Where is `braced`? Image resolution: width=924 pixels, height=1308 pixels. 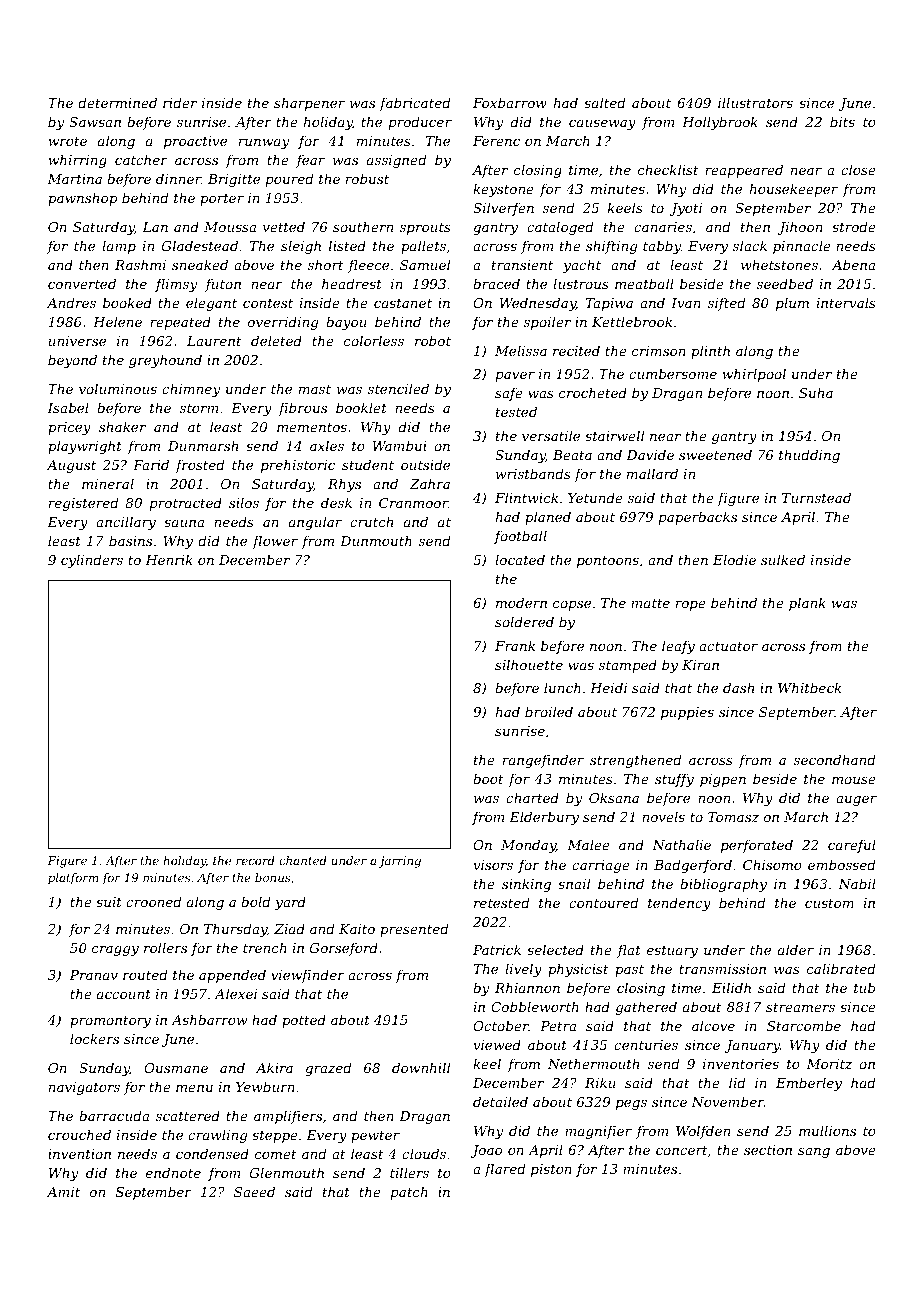 braced is located at coordinates (496, 283).
